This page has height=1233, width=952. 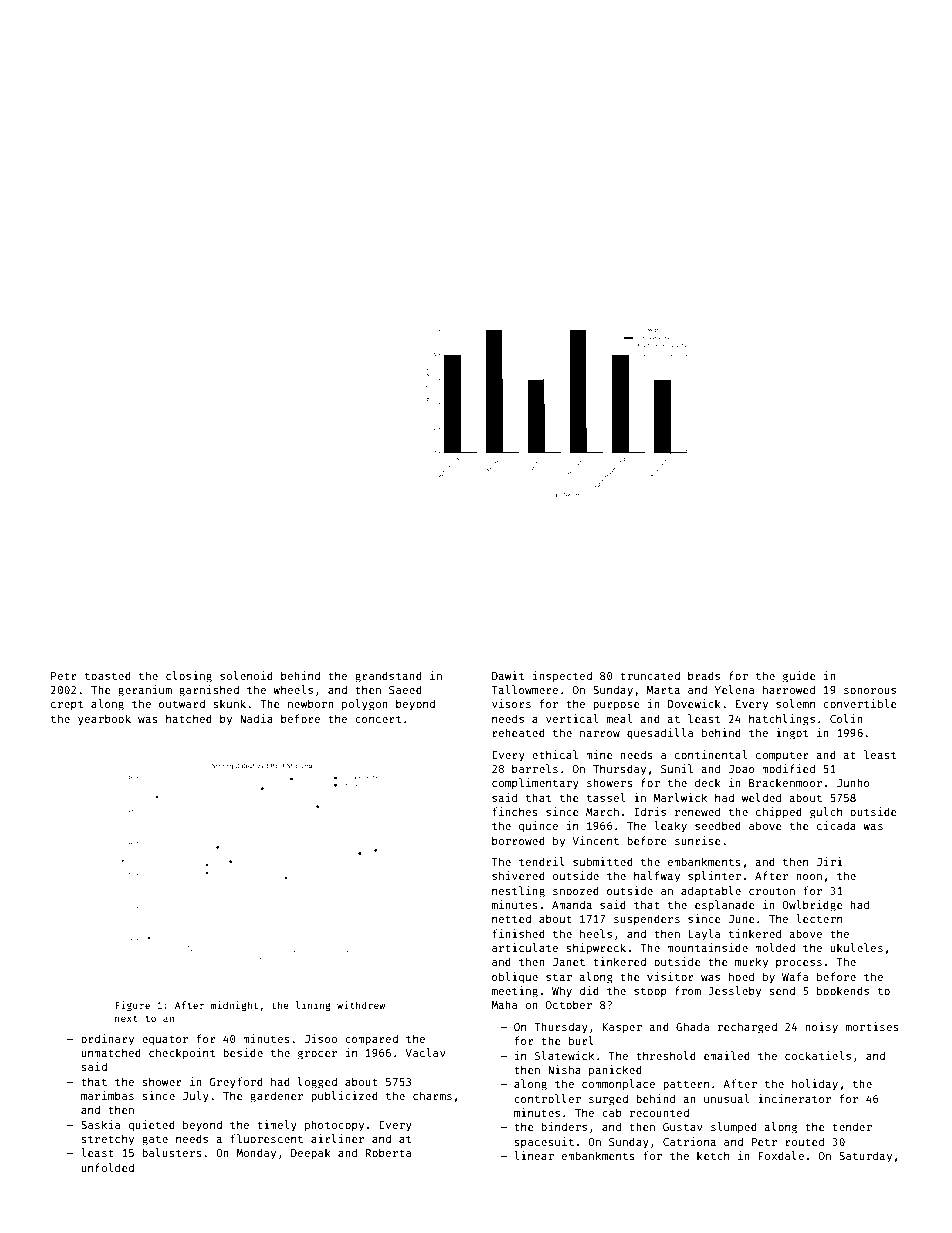 I want to click on linear, so click(x=534, y=1155).
